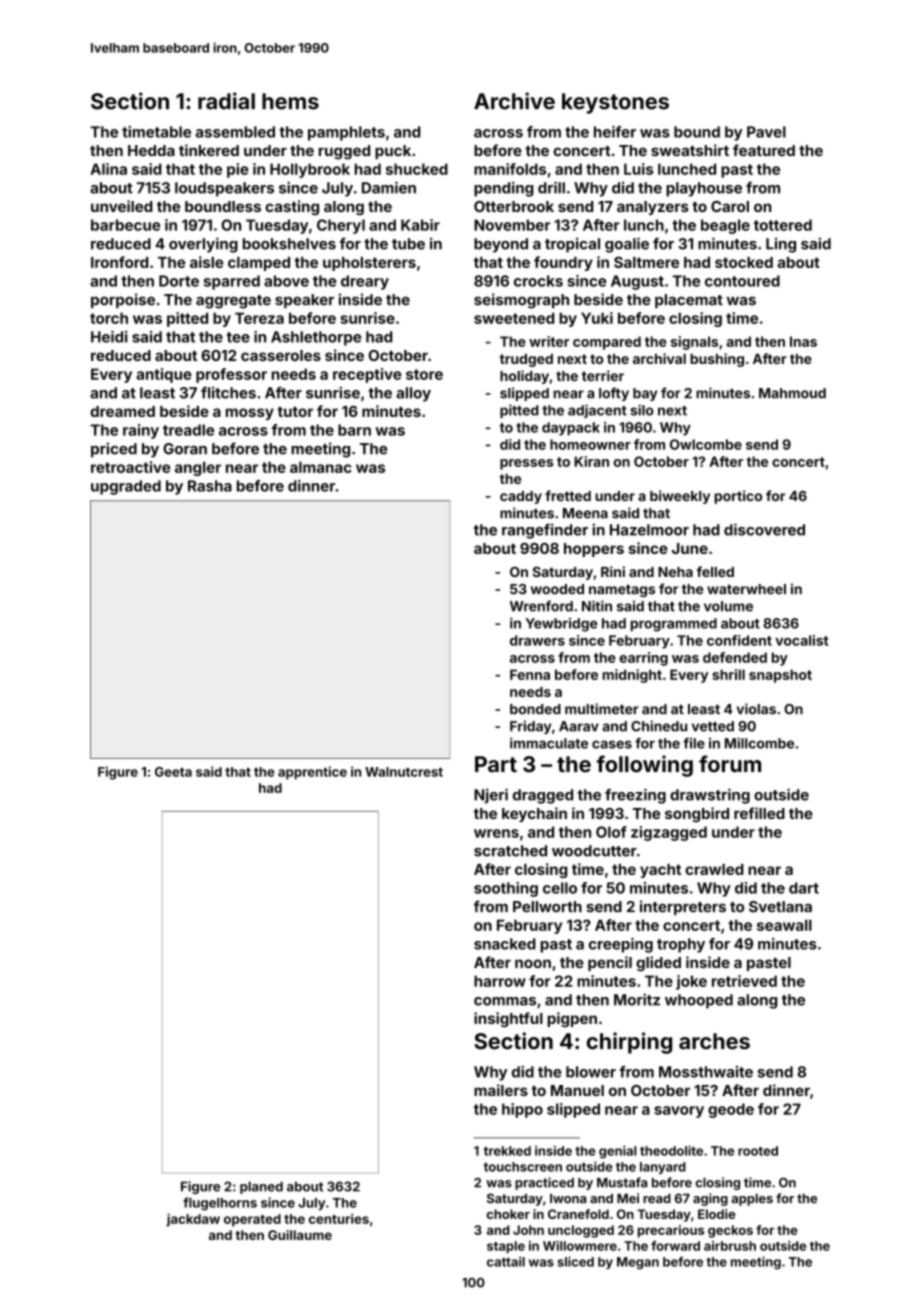 This image has width=924, height=1308. What do you see at coordinates (764, 529) in the image?
I see `discovered` at bounding box center [764, 529].
